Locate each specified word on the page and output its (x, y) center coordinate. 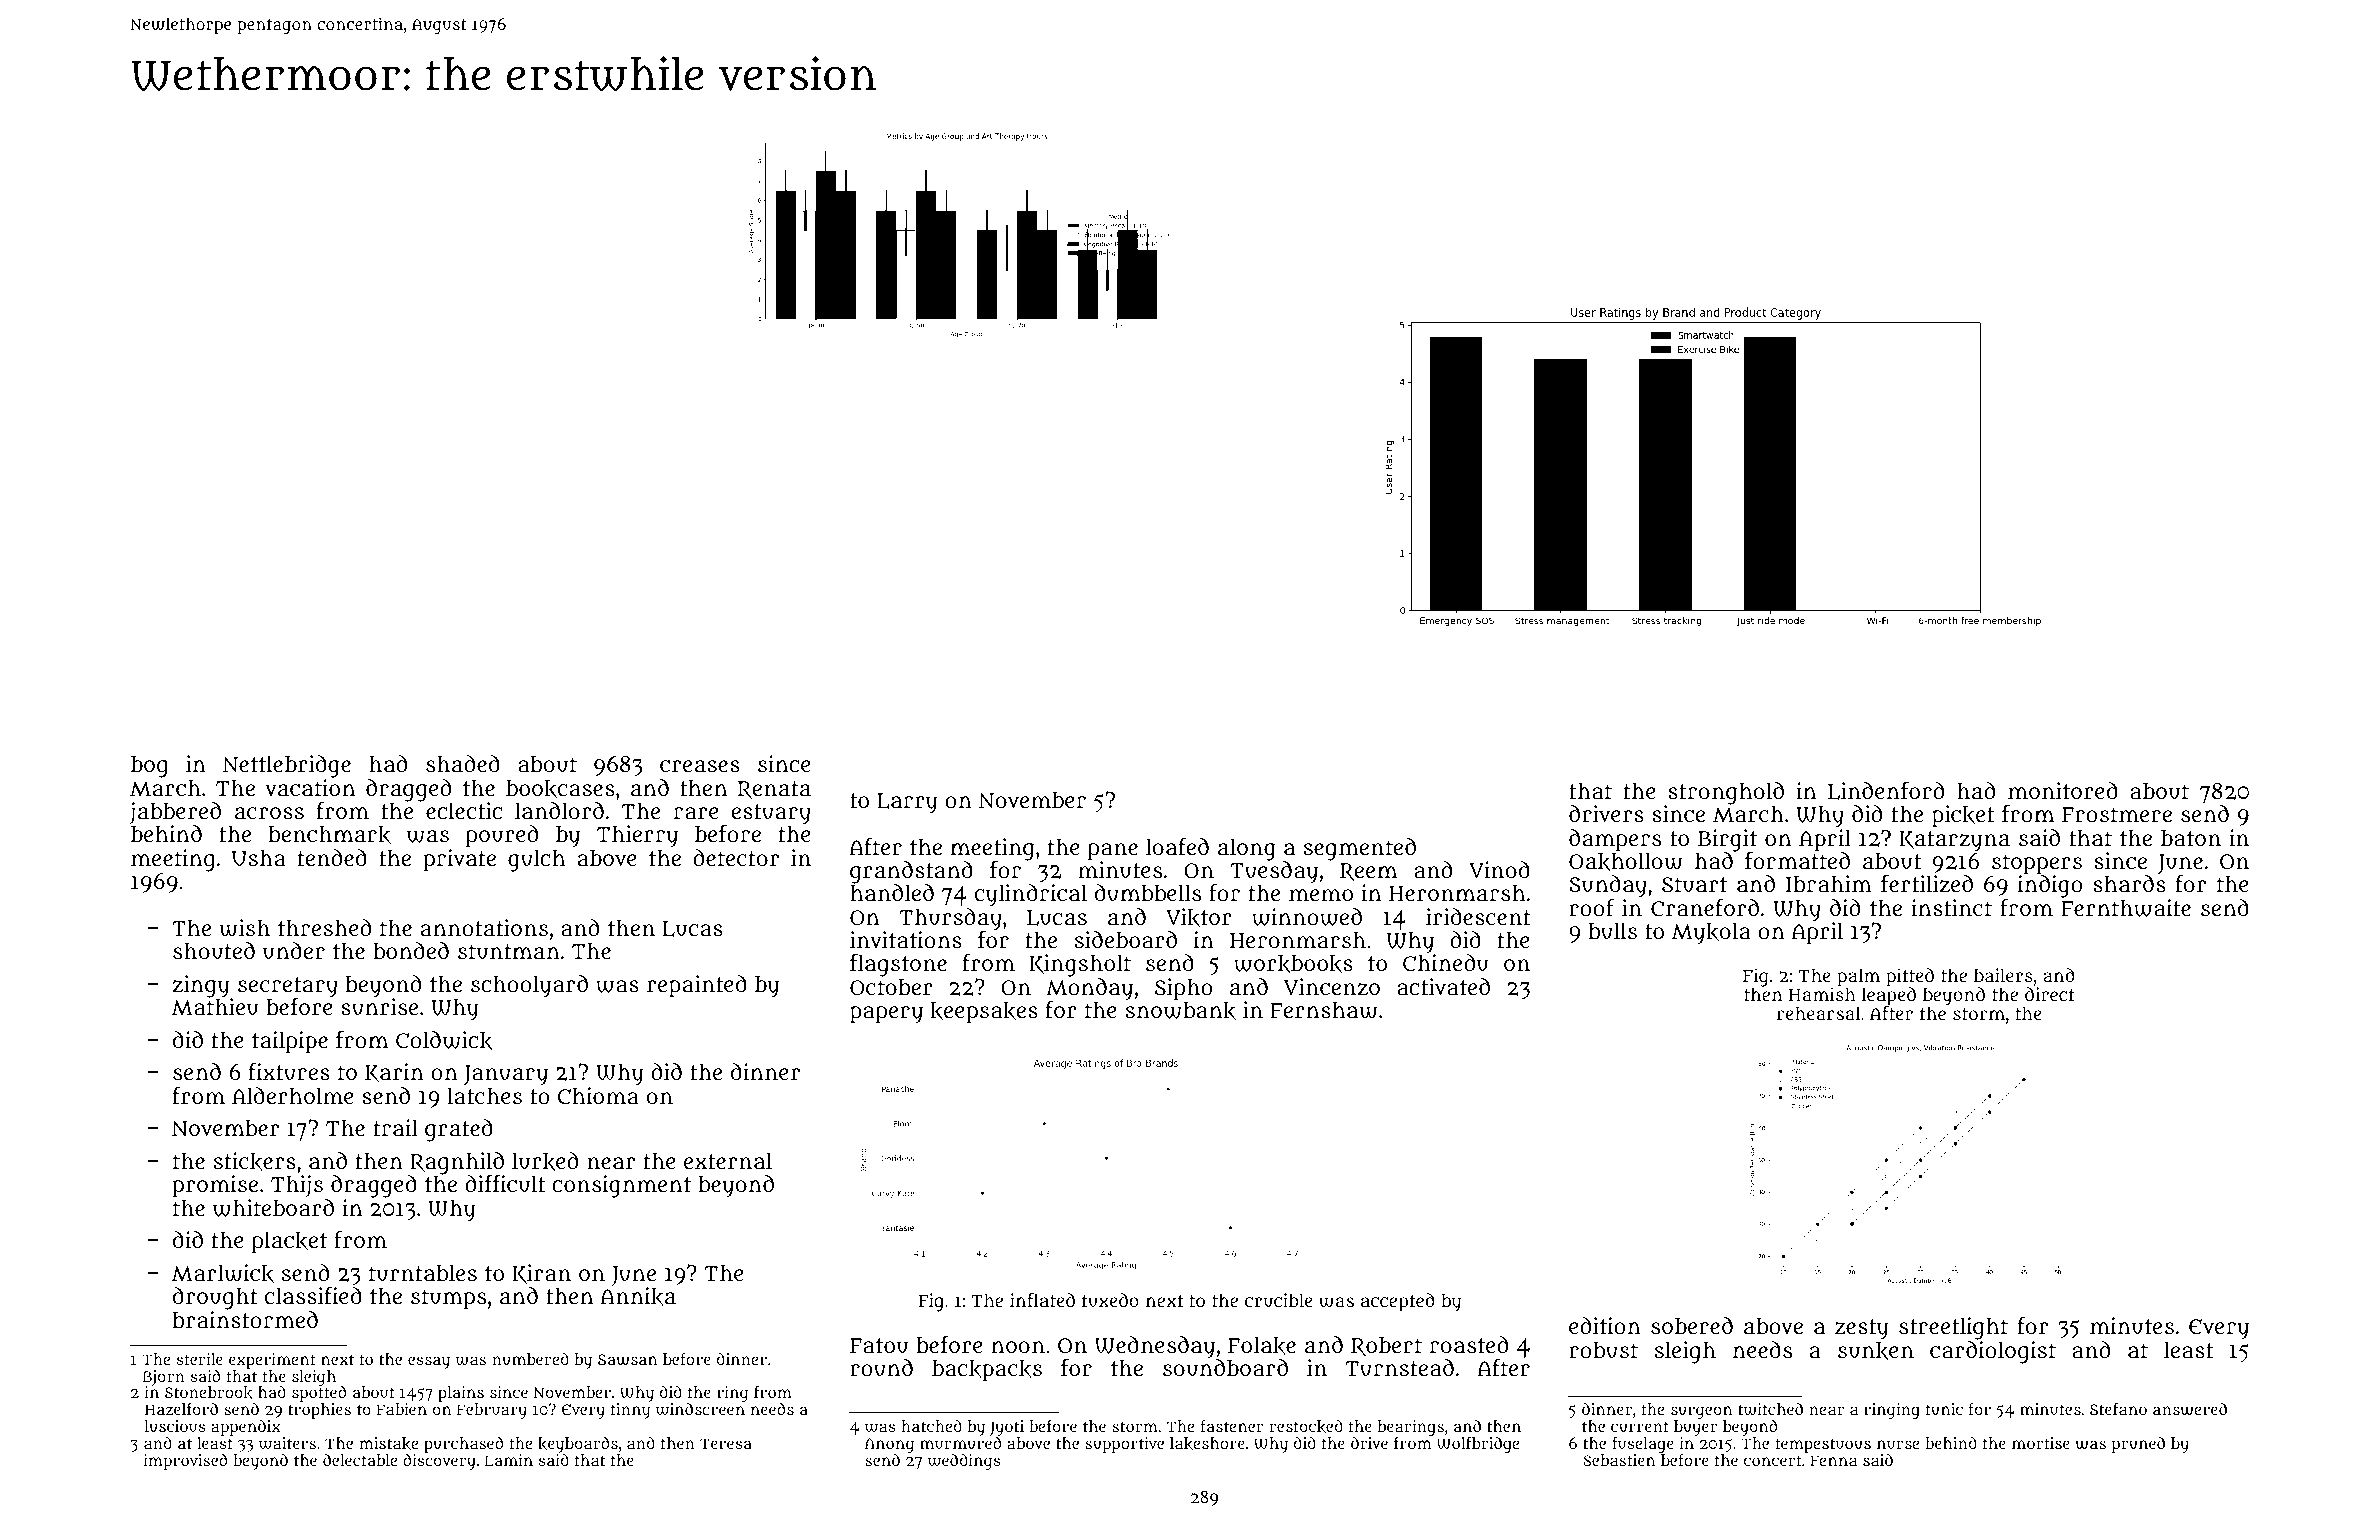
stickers (255, 1161)
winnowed (1307, 917)
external (728, 1160)
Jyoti (1007, 1428)
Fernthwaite (2126, 908)
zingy (201, 986)
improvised (185, 1462)
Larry (907, 803)
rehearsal (1819, 1013)
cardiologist (1993, 1352)
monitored (2063, 790)
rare (696, 813)
